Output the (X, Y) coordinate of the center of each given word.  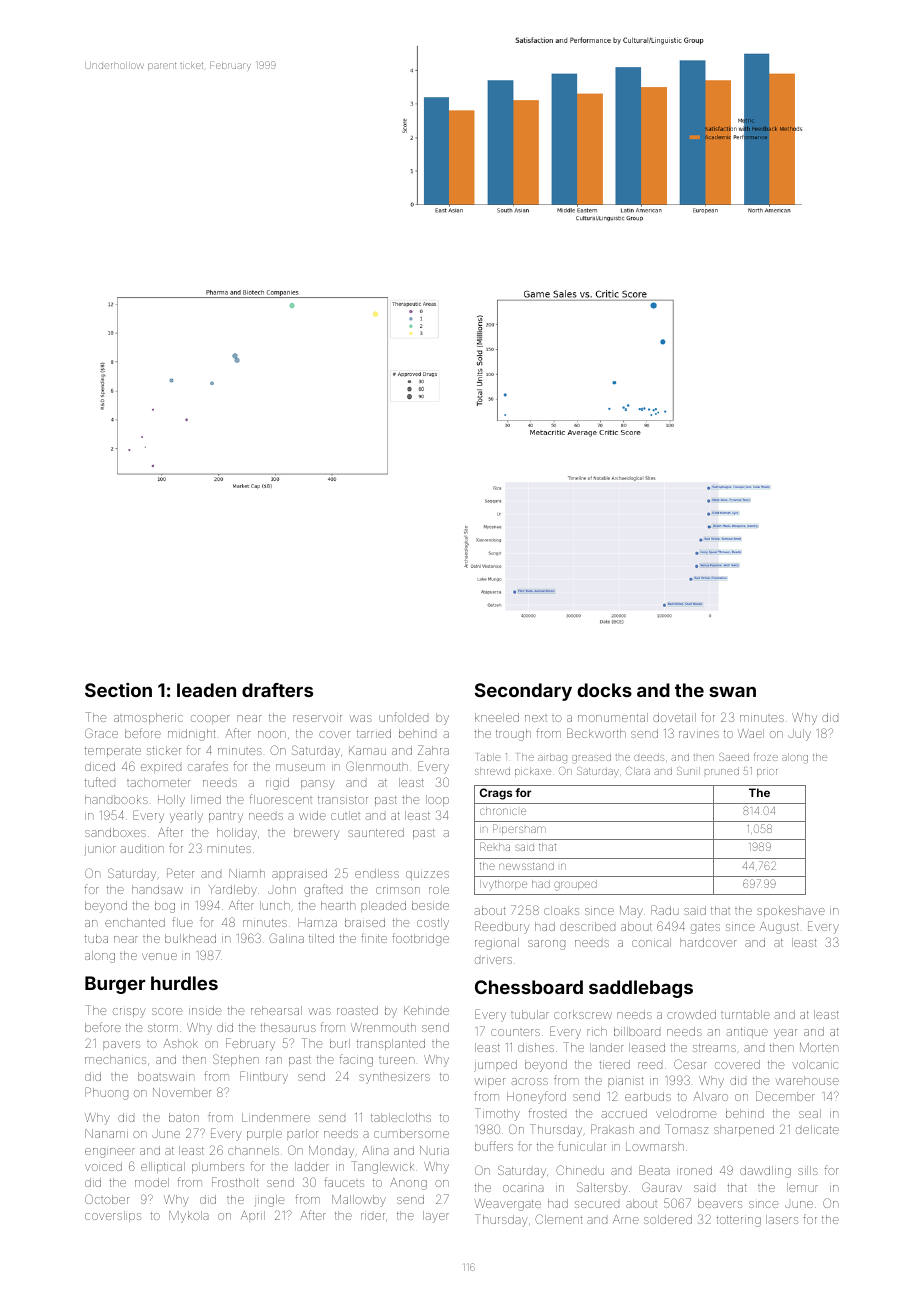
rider (373, 1216)
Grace (101, 733)
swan (732, 691)
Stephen (236, 1060)
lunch (275, 905)
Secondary (523, 692)
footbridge (420, 939)
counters (515, 1032)
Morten (819, 1047)
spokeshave (791, 911)
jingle (269, 1201)
